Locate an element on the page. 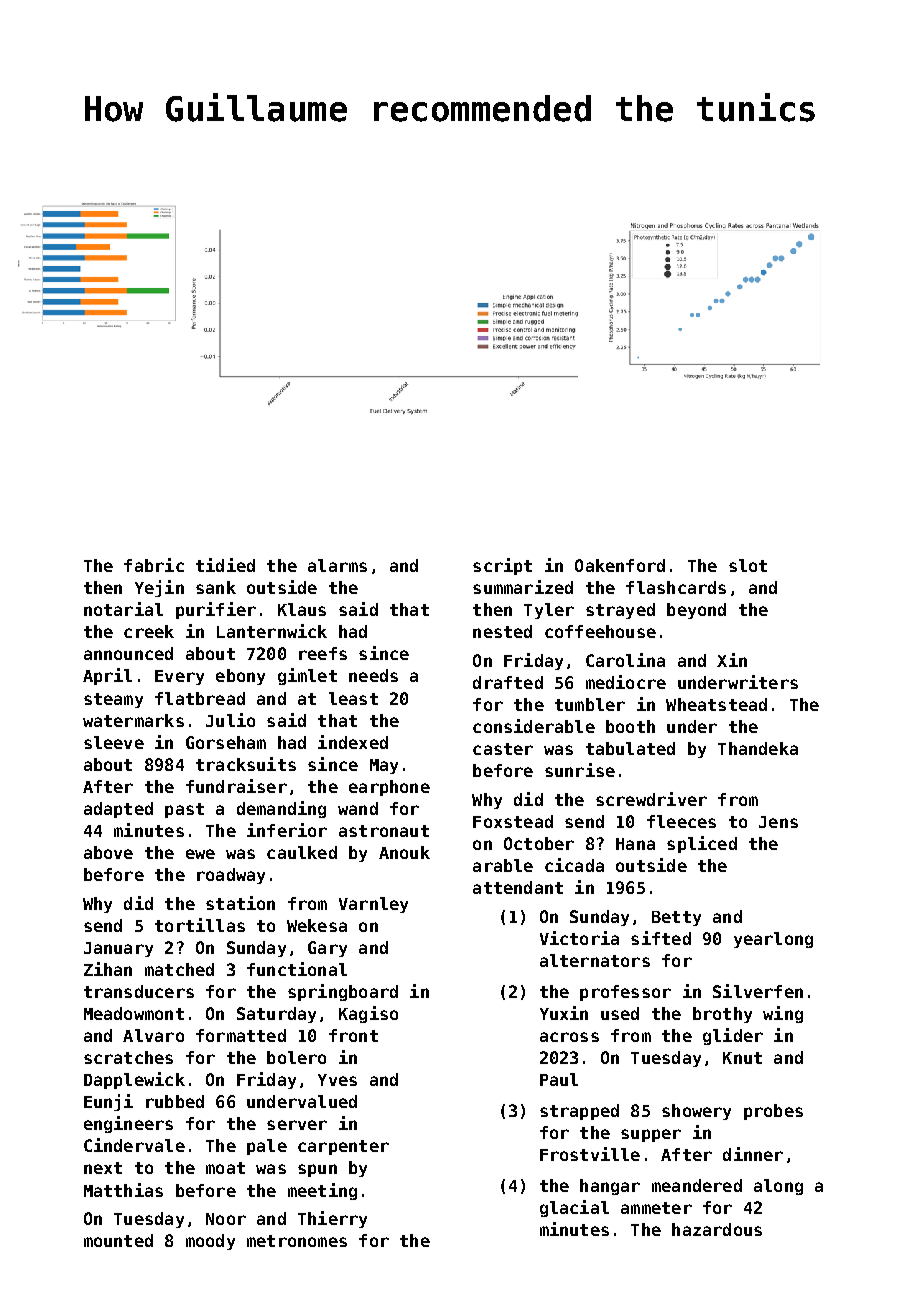 This image has width=908, height=1316. moody is located at coordinates (210, 1242).
